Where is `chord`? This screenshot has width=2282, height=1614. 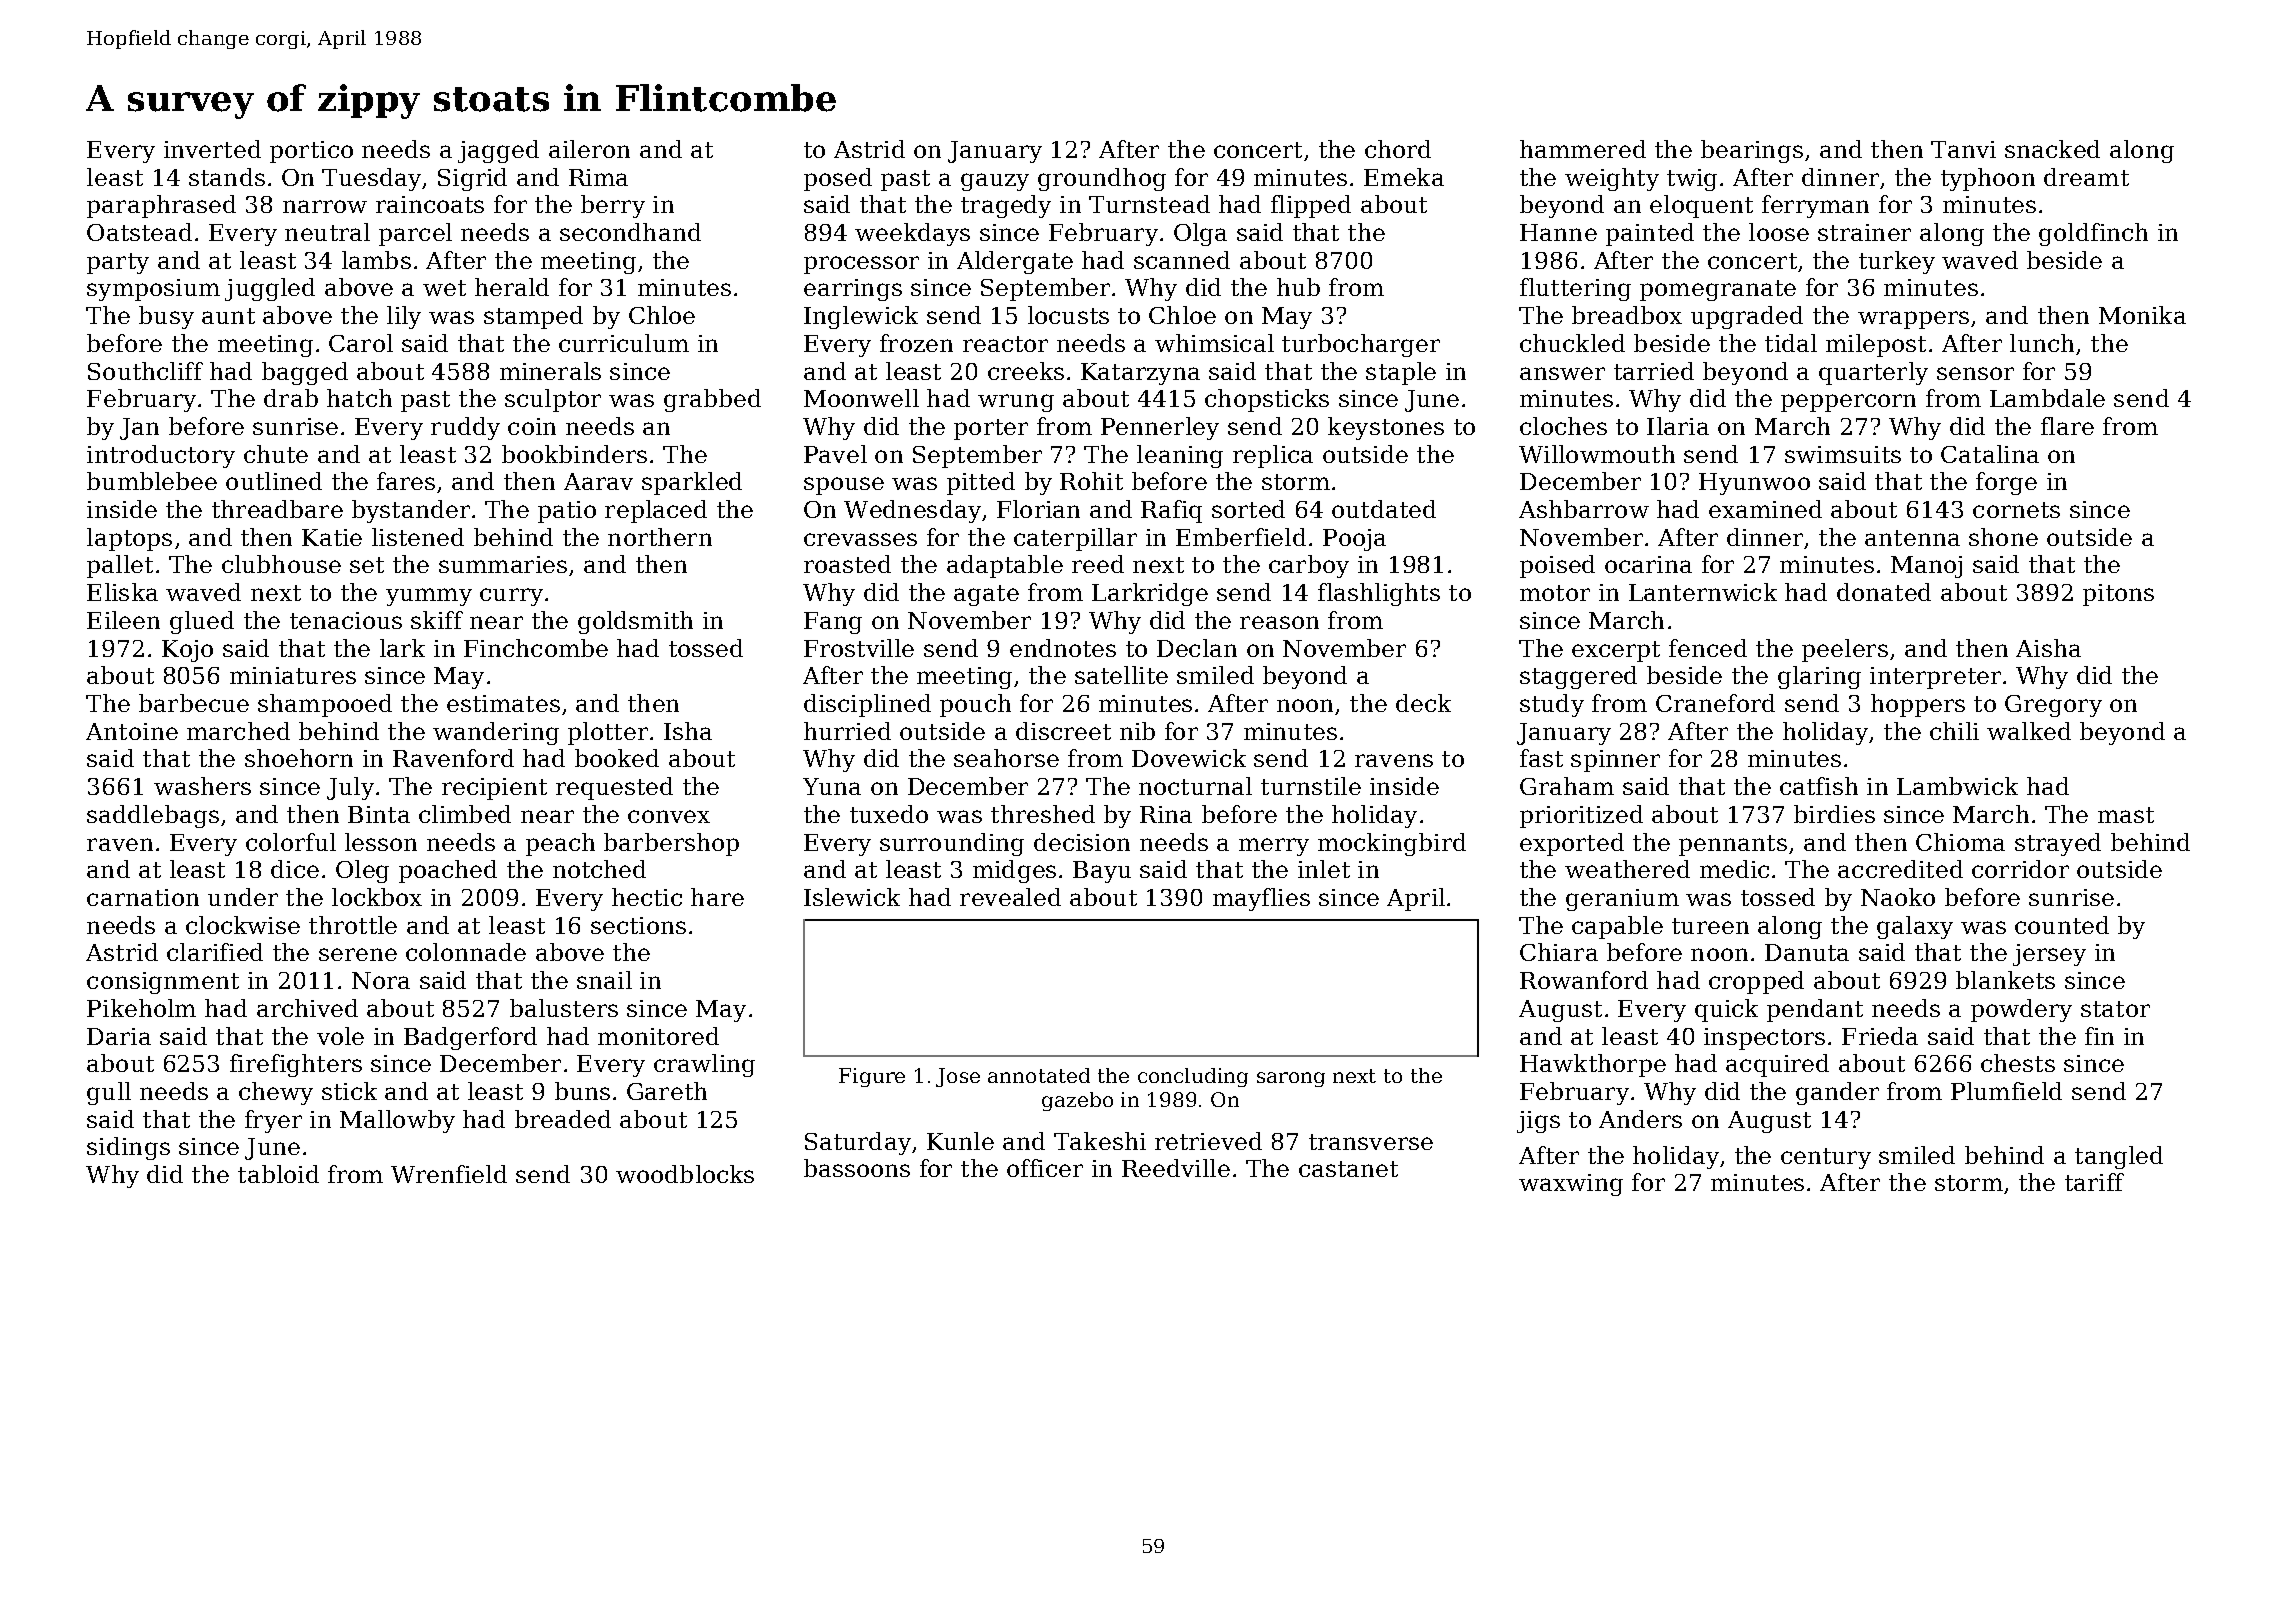 chord is located at coordinates (1398, 149).
